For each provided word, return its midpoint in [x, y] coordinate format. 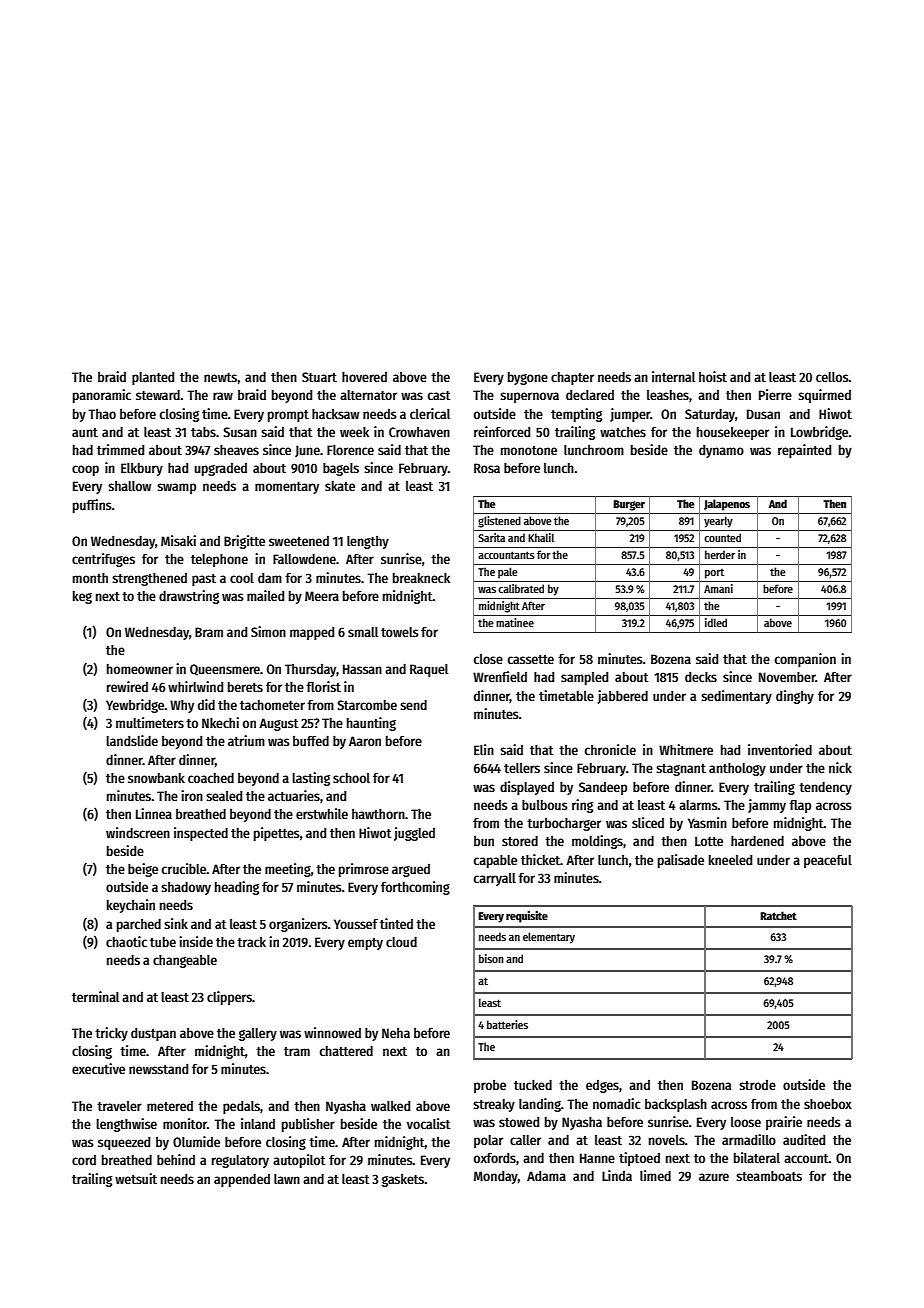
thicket [541, 859]
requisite [527, 917]
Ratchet [778, 915]
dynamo [721, 451]
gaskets [403, 1180]
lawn [287, 1179]
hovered [364, 377]
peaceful [828, 861]
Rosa [487, 468]
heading [237, 888]
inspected [201, 834]
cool [242, 578]
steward [158, 395]
